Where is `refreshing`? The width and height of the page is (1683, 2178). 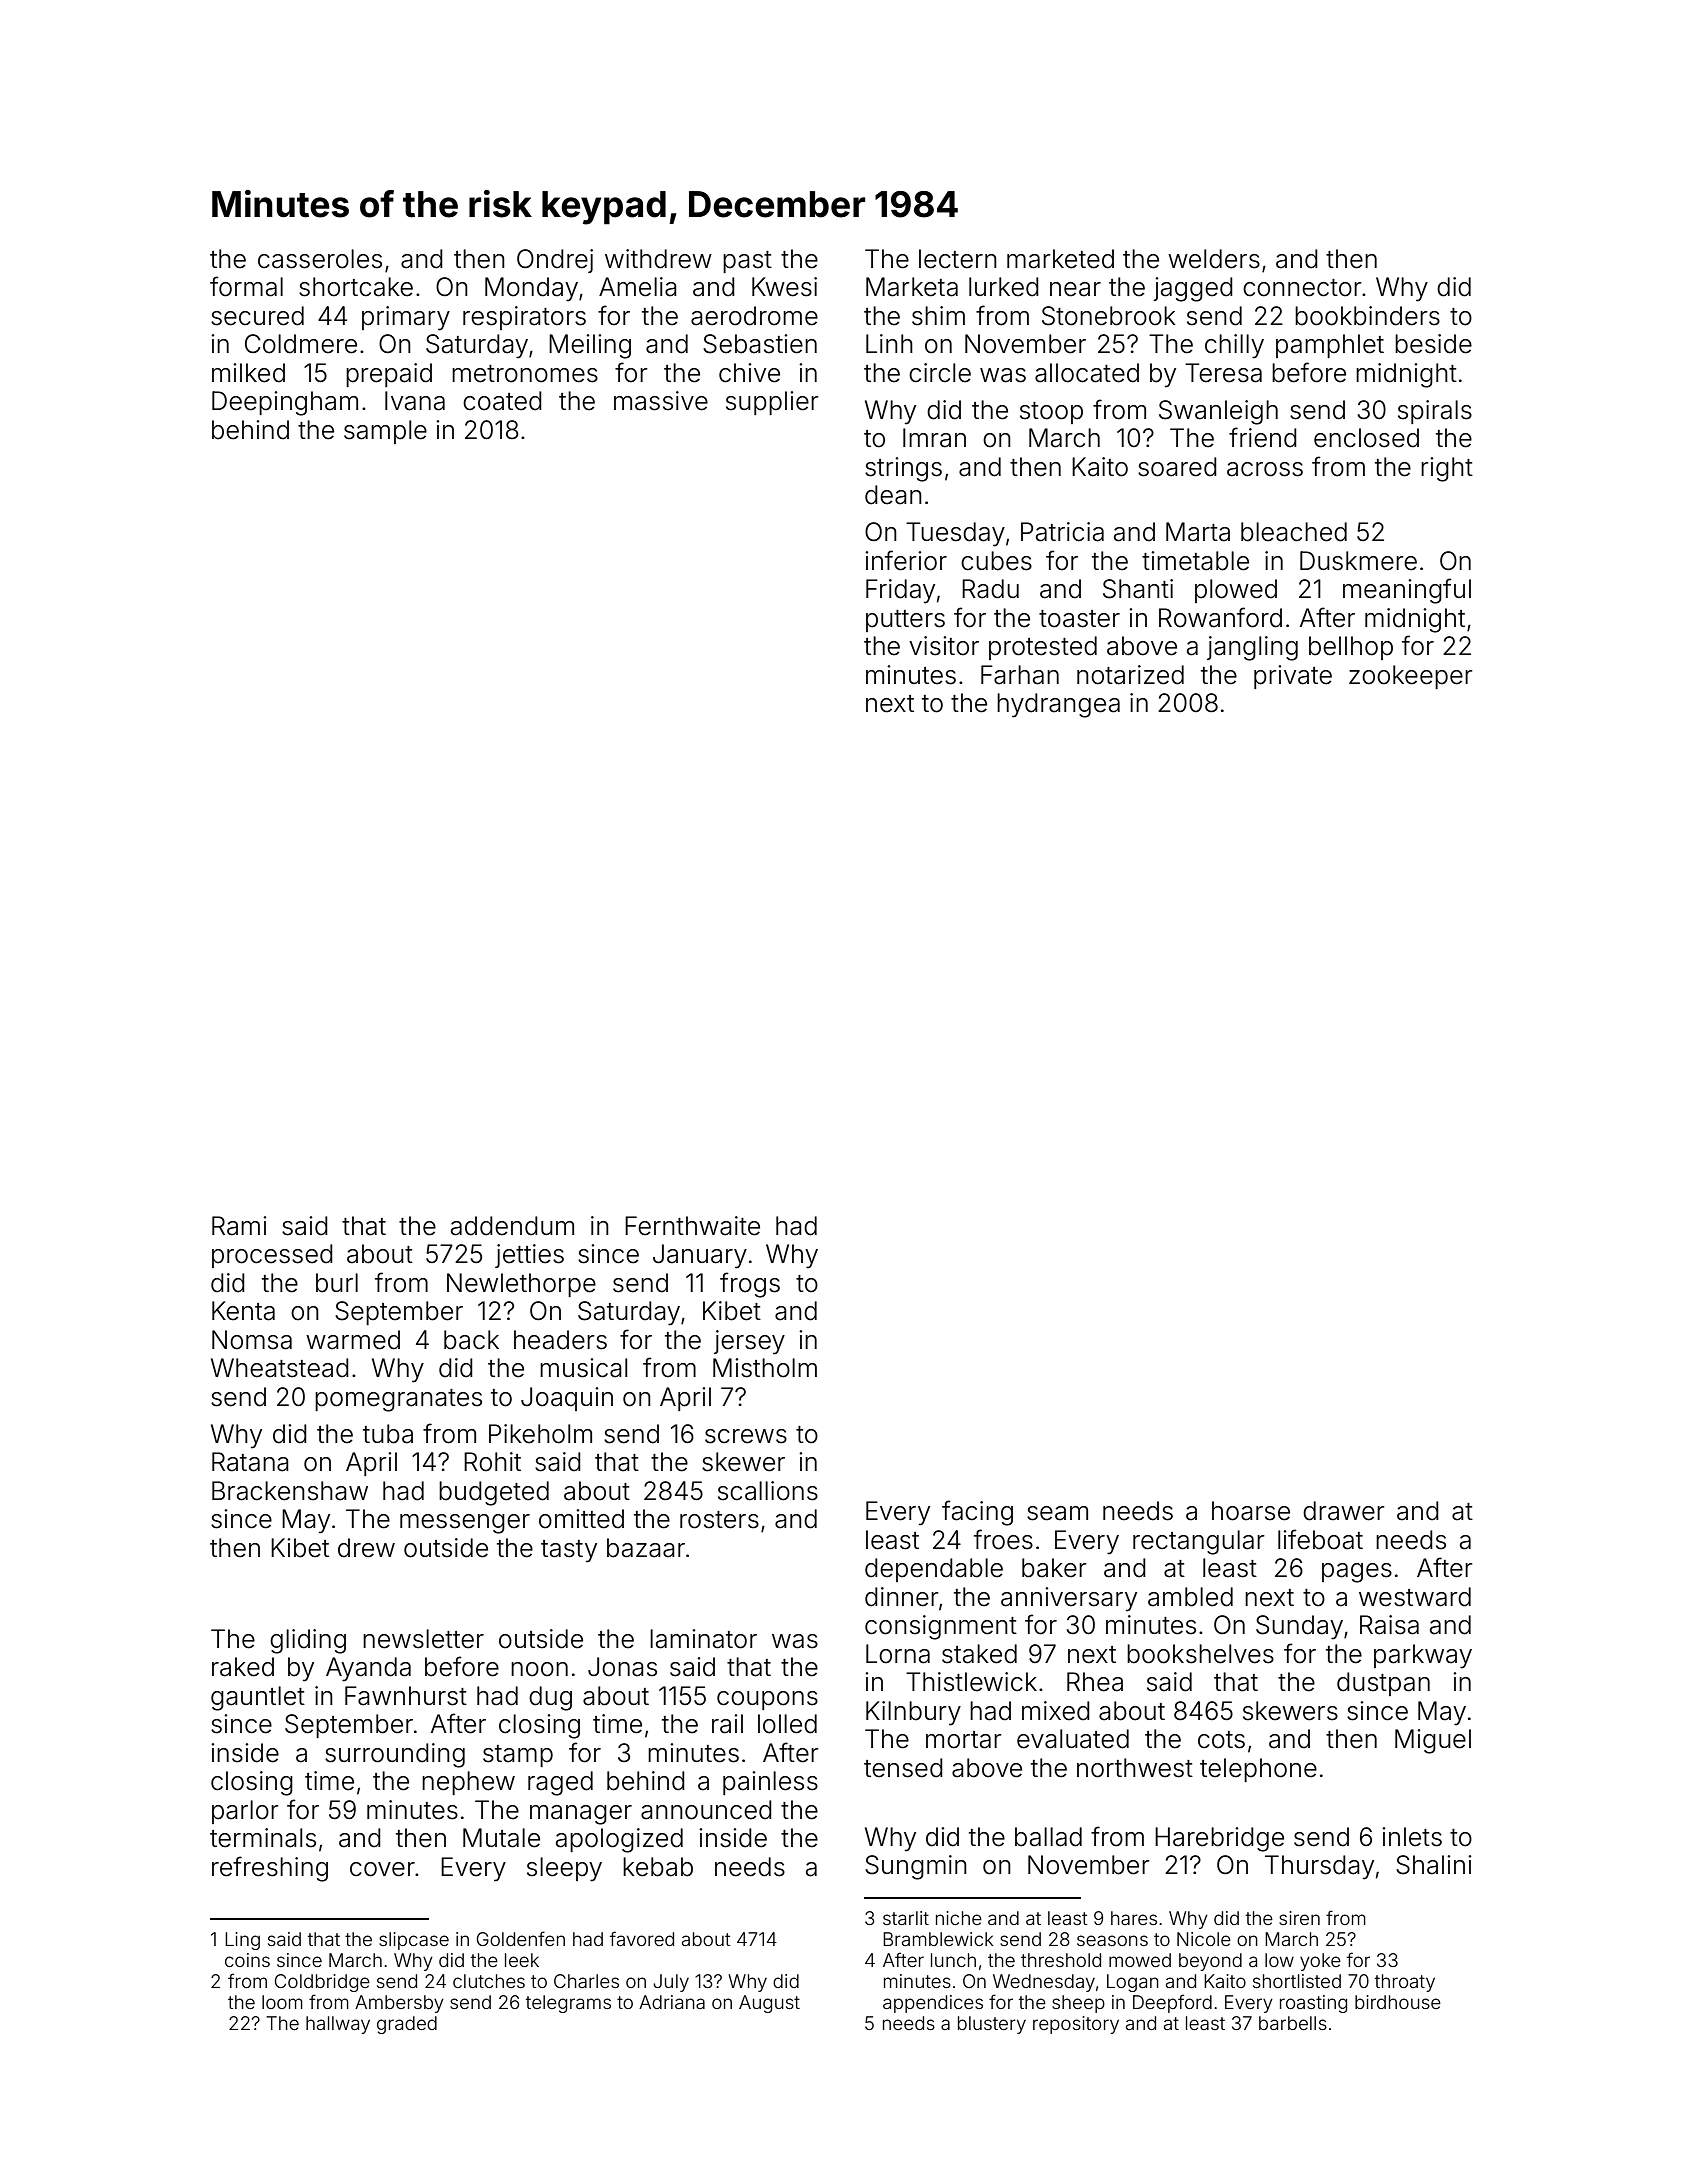 refreshing is located at coordinates (270, 1869).
